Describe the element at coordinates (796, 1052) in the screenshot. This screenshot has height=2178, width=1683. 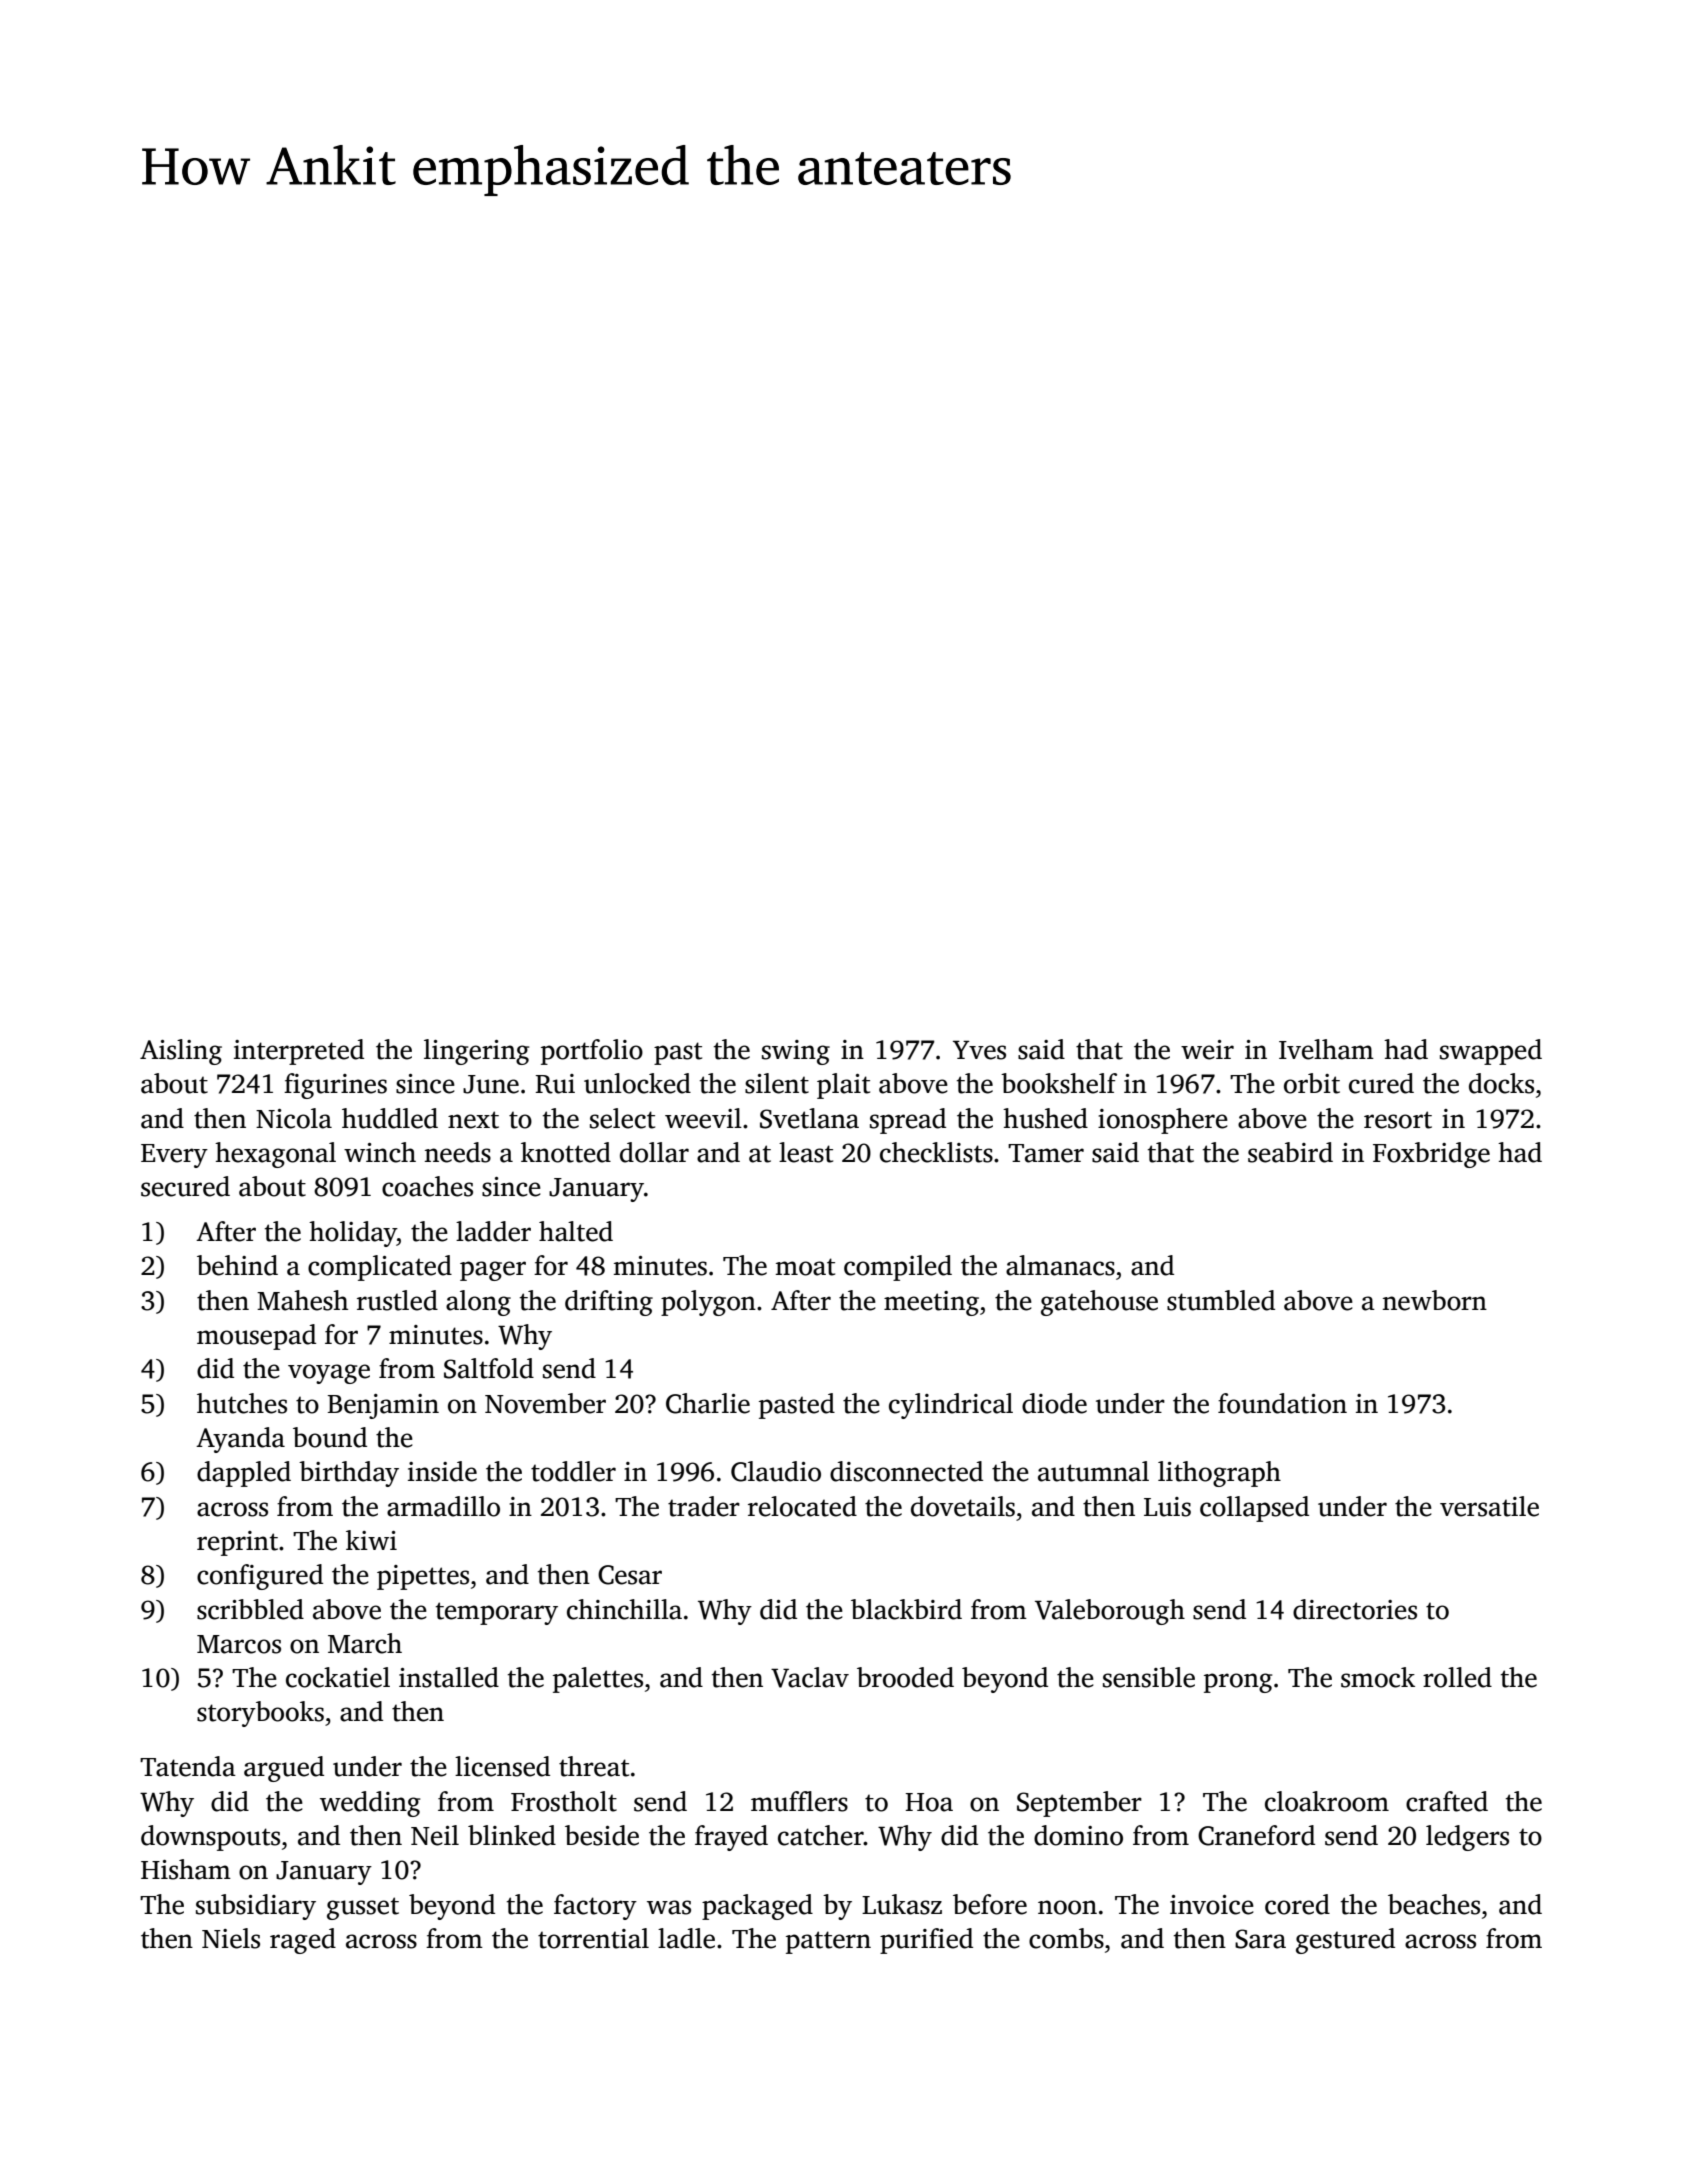
I see `swing` at that location.
